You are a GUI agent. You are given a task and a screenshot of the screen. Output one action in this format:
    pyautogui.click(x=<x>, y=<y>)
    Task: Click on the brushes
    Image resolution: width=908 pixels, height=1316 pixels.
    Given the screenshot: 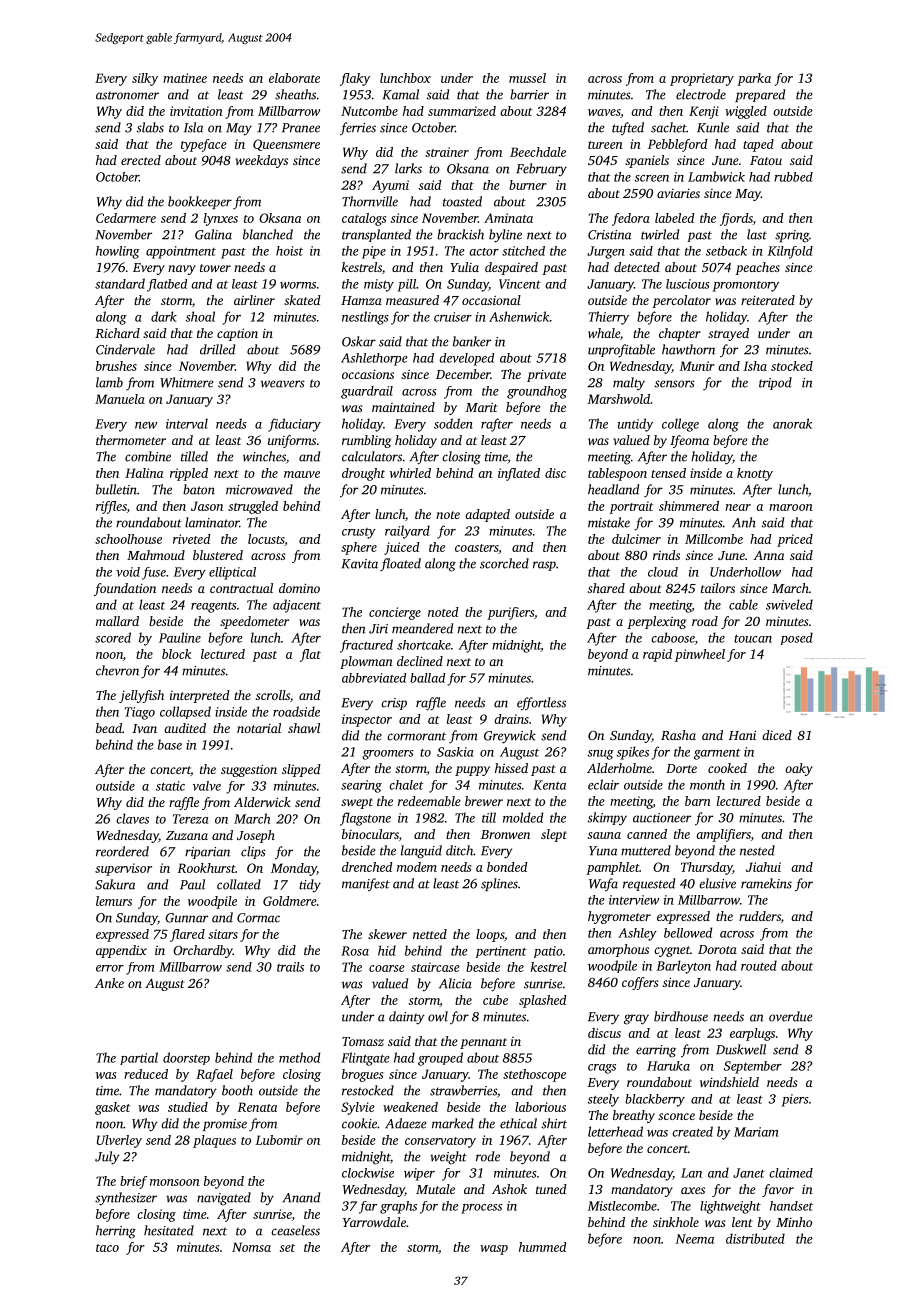 What is the action you would take?
    pyautogui.click(x=116, y=366)
